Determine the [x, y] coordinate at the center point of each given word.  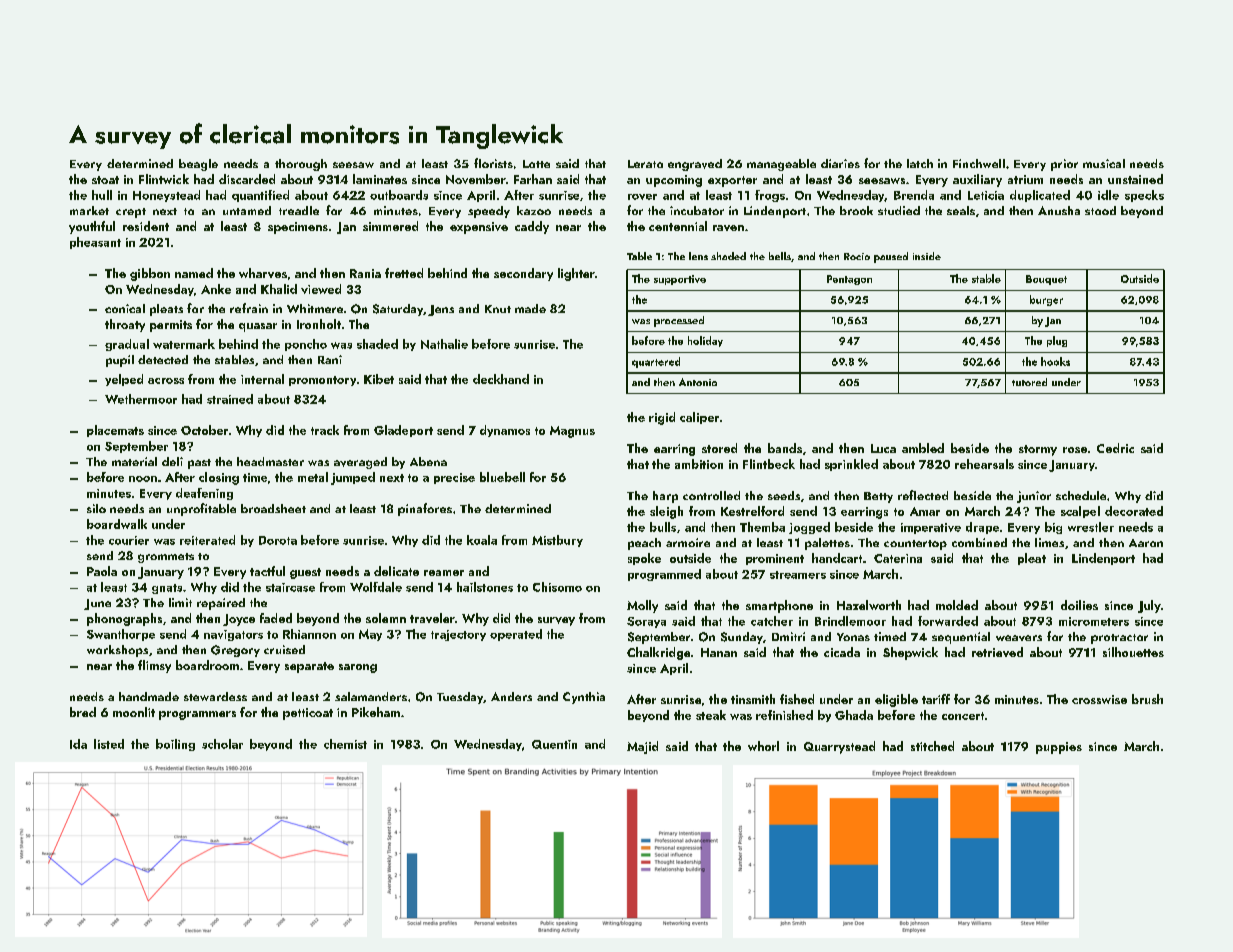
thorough [301, 165]
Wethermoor [141, 399]
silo [96, 508]
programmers [197, 715]
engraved [695, 165]
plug [1057, 341]
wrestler [1091, 527]
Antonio [698, 382]
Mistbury [557, 541]
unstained [1135, 179]
